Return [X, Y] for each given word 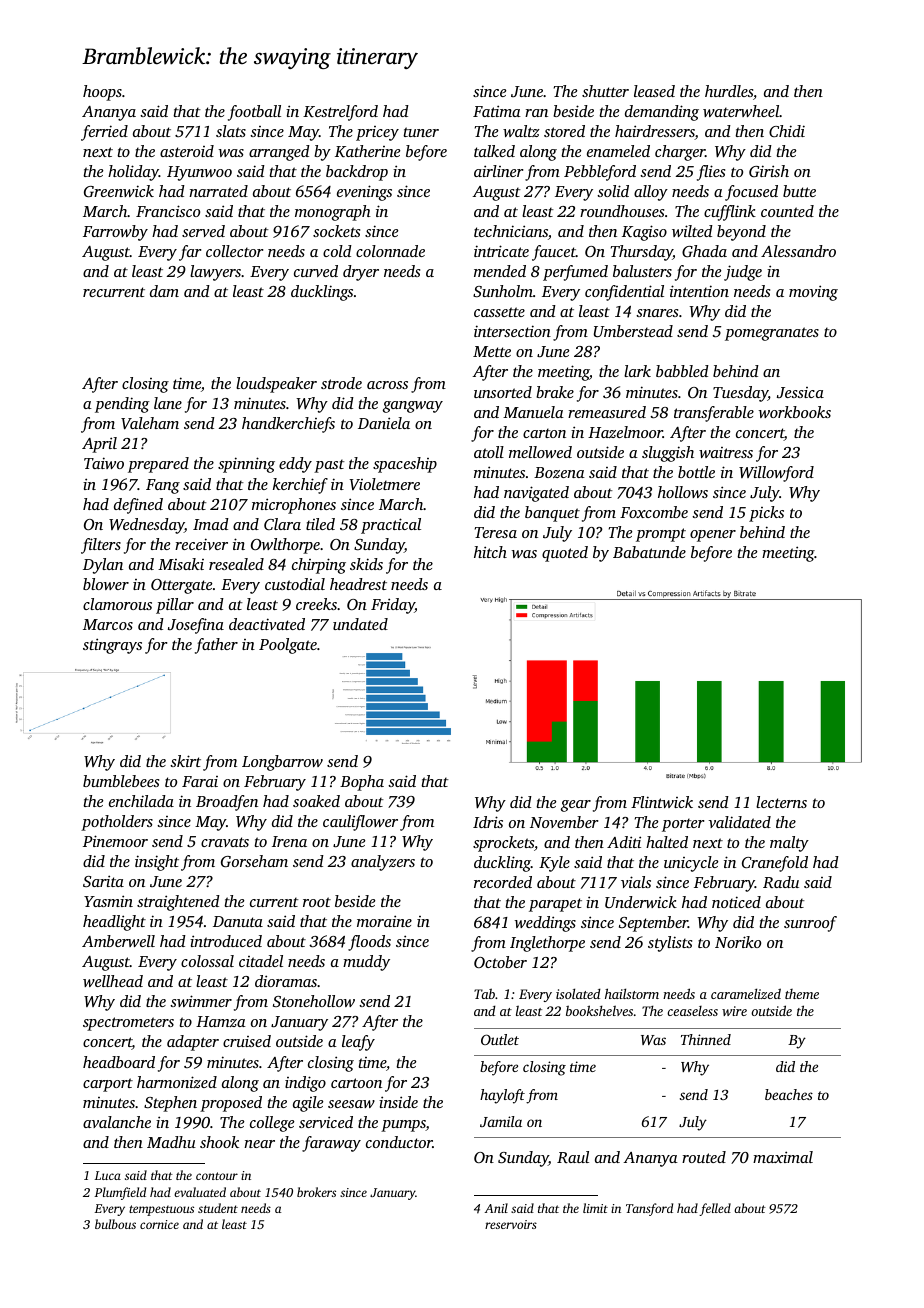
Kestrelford [340, 113]
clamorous [117, 604]
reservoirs [511, 1224]
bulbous [115, 1224]
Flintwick [662, 802]
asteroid [187, 151]
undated [360, 624]
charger [680, 153]
